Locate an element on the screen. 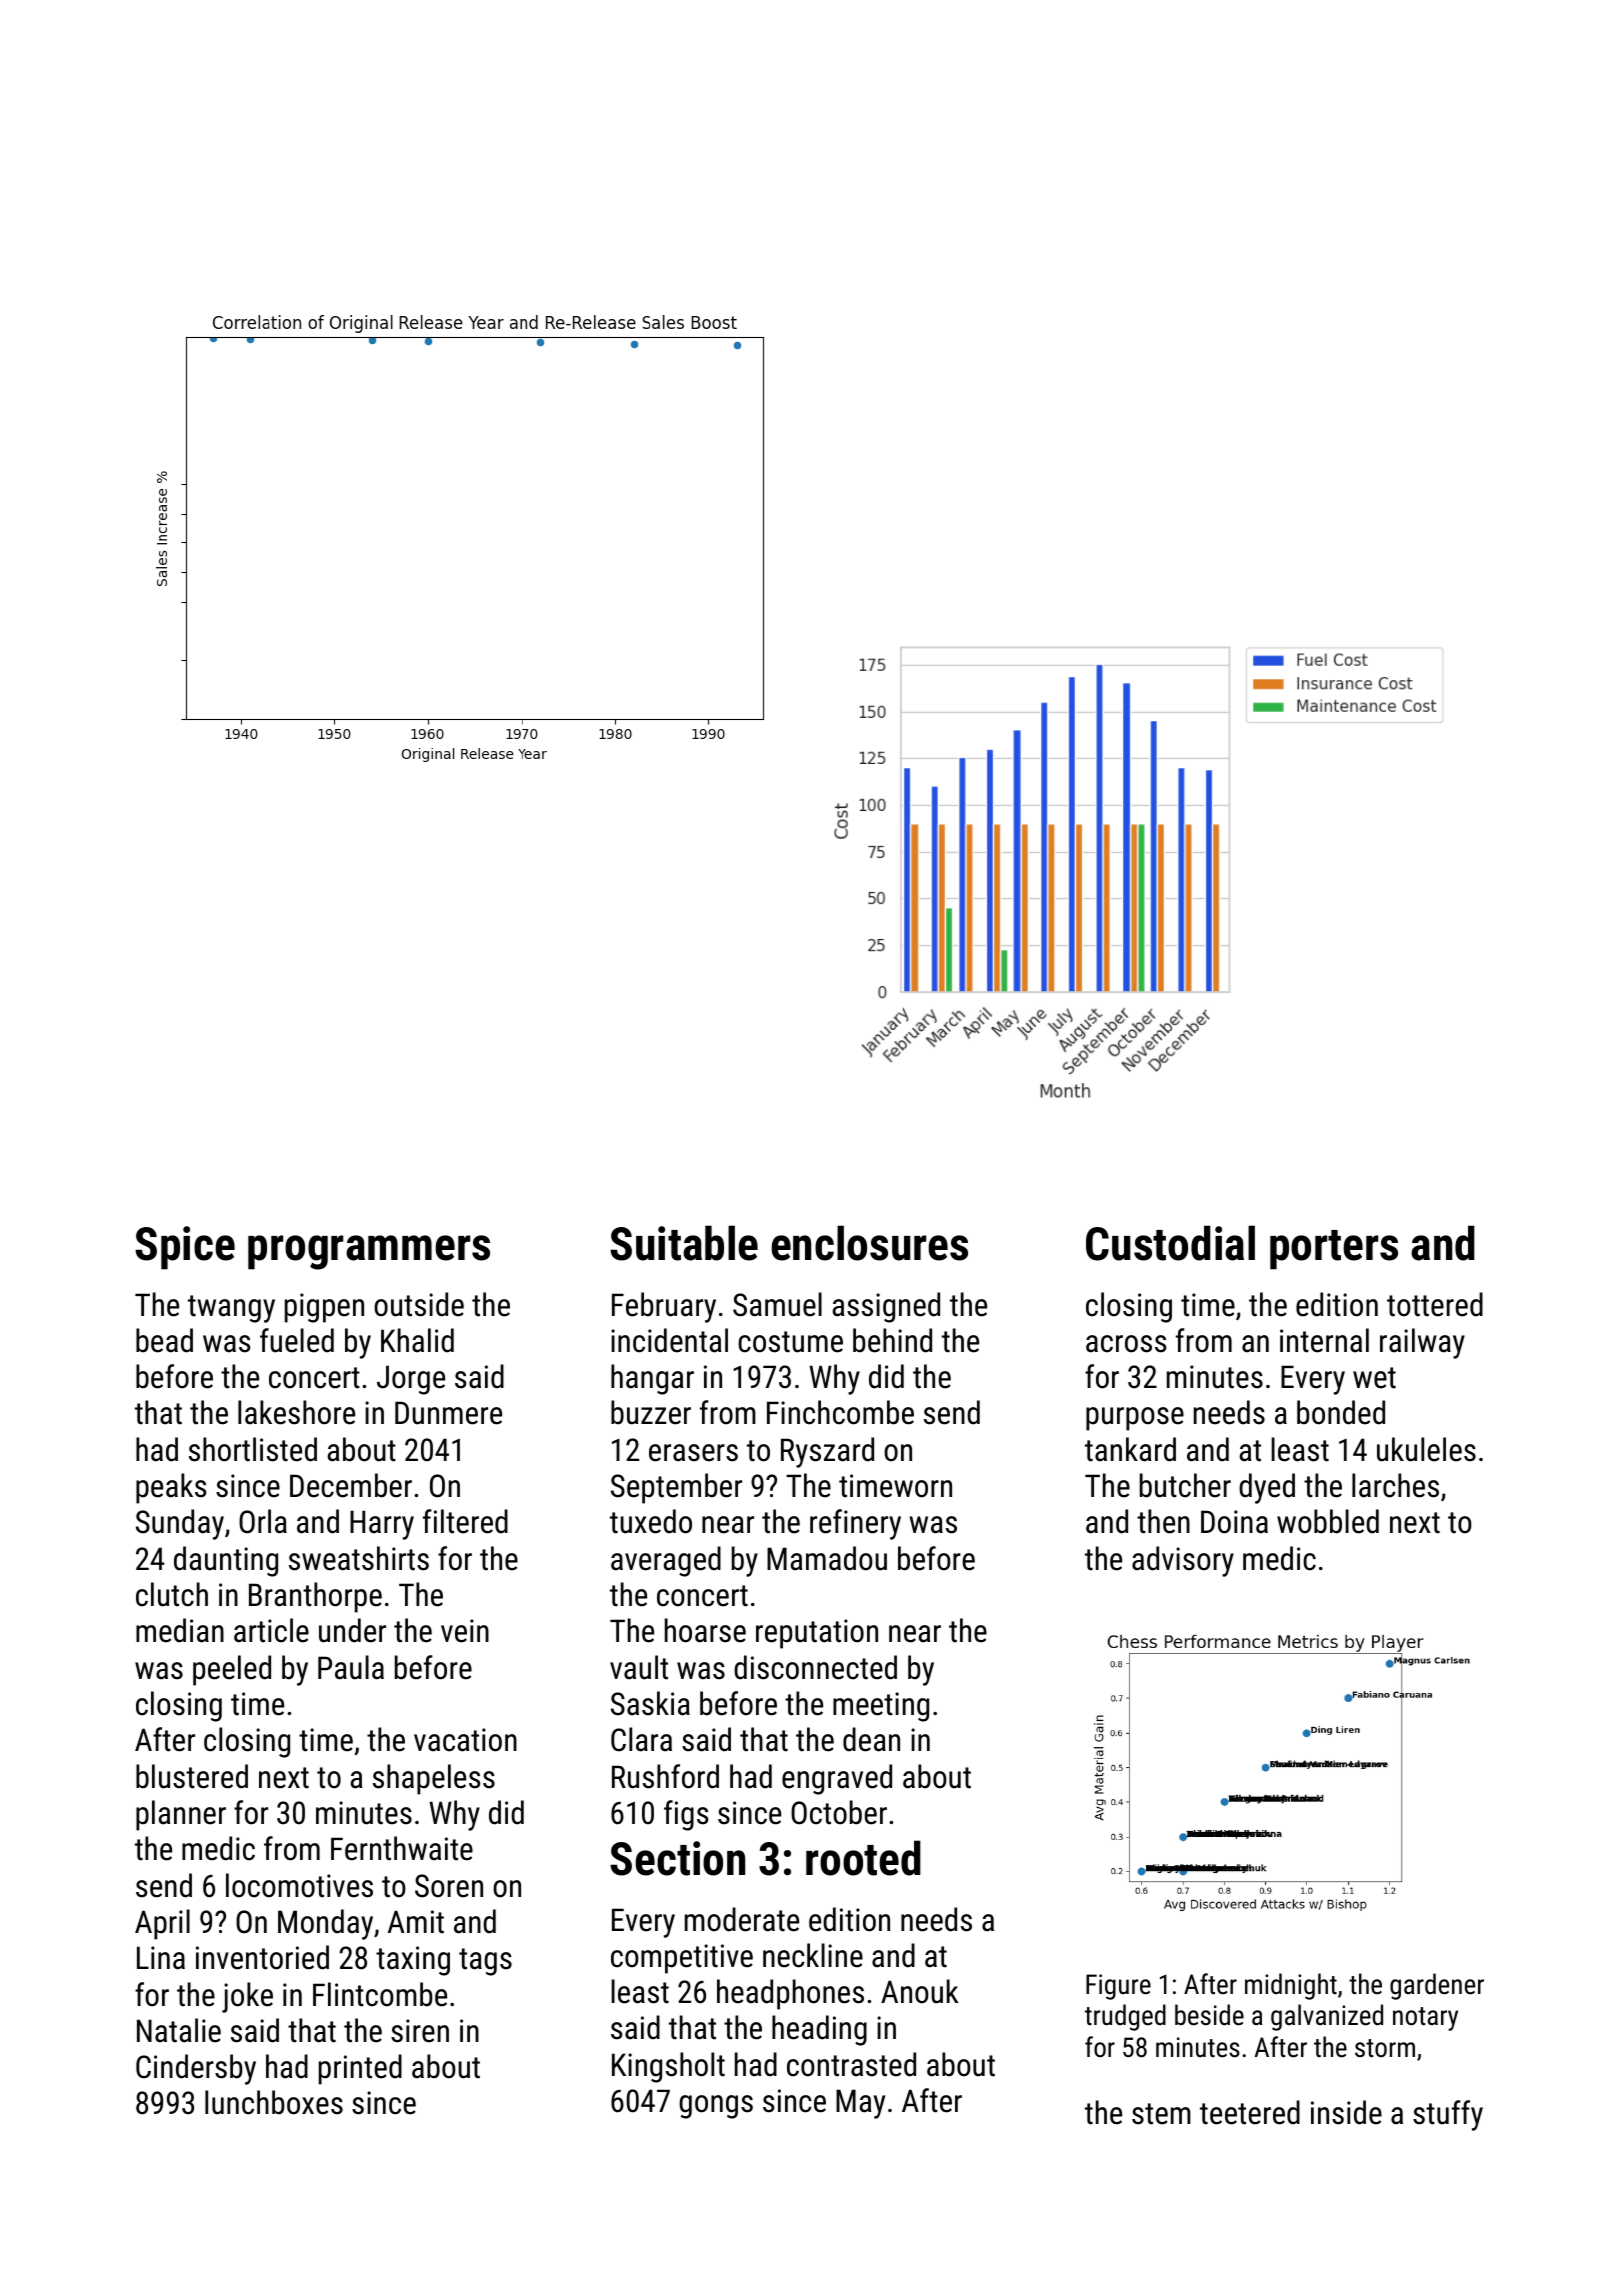 Image resolution: width=1620 pixels, height=2292 pixels. wobbled is located at coordinates (1328, 1521).
